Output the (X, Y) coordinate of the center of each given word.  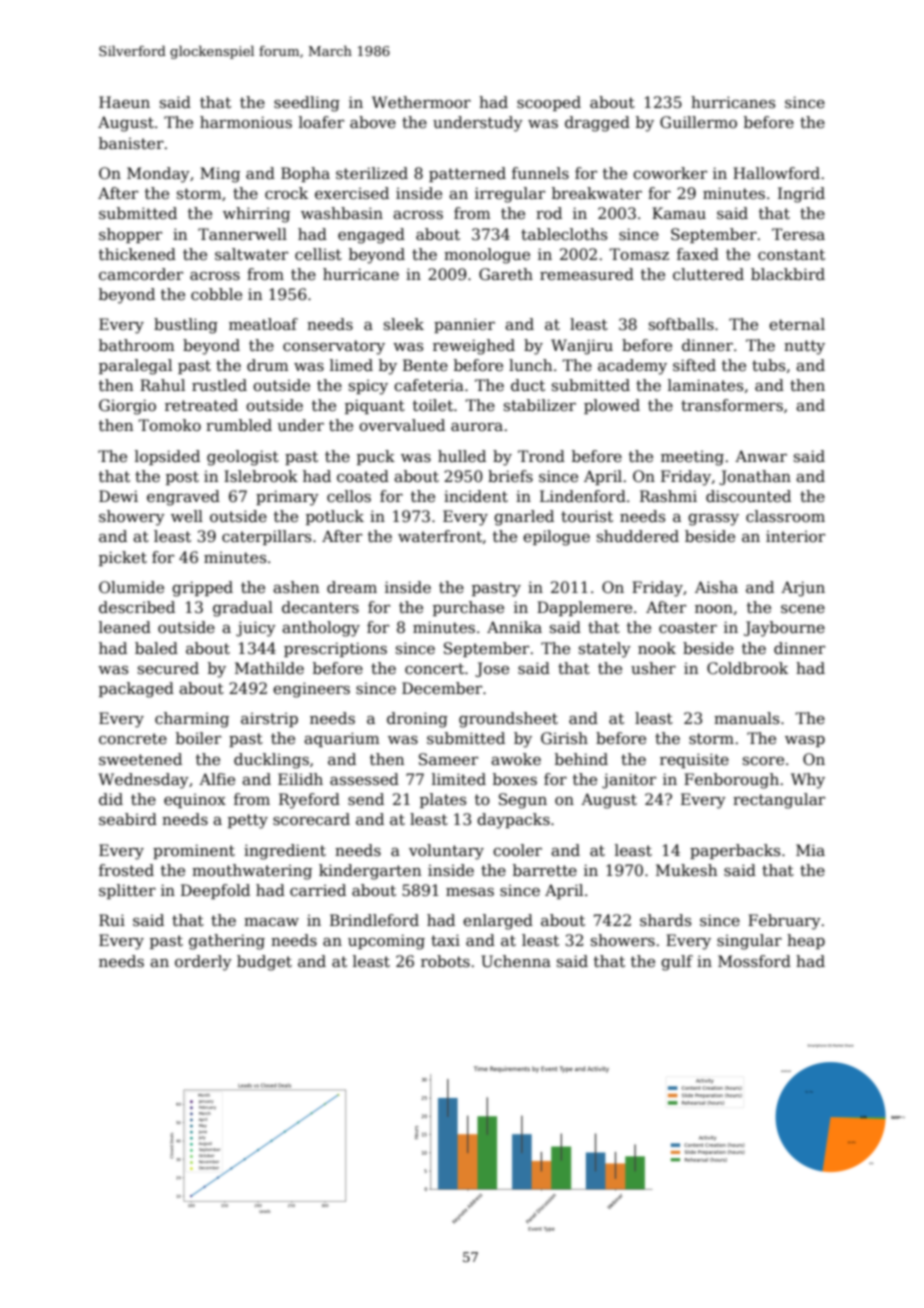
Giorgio (127, 407)
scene (803, 609)
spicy (368, 387)
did (111, 799)
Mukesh (686, 870)
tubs (768, 365)
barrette (545, 870)
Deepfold (215, 891)
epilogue (556, 538)
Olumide (131, 587)
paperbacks (735, 851)
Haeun (124, 102)
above (373, 122)
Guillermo (698, 122)
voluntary (446, 852)
